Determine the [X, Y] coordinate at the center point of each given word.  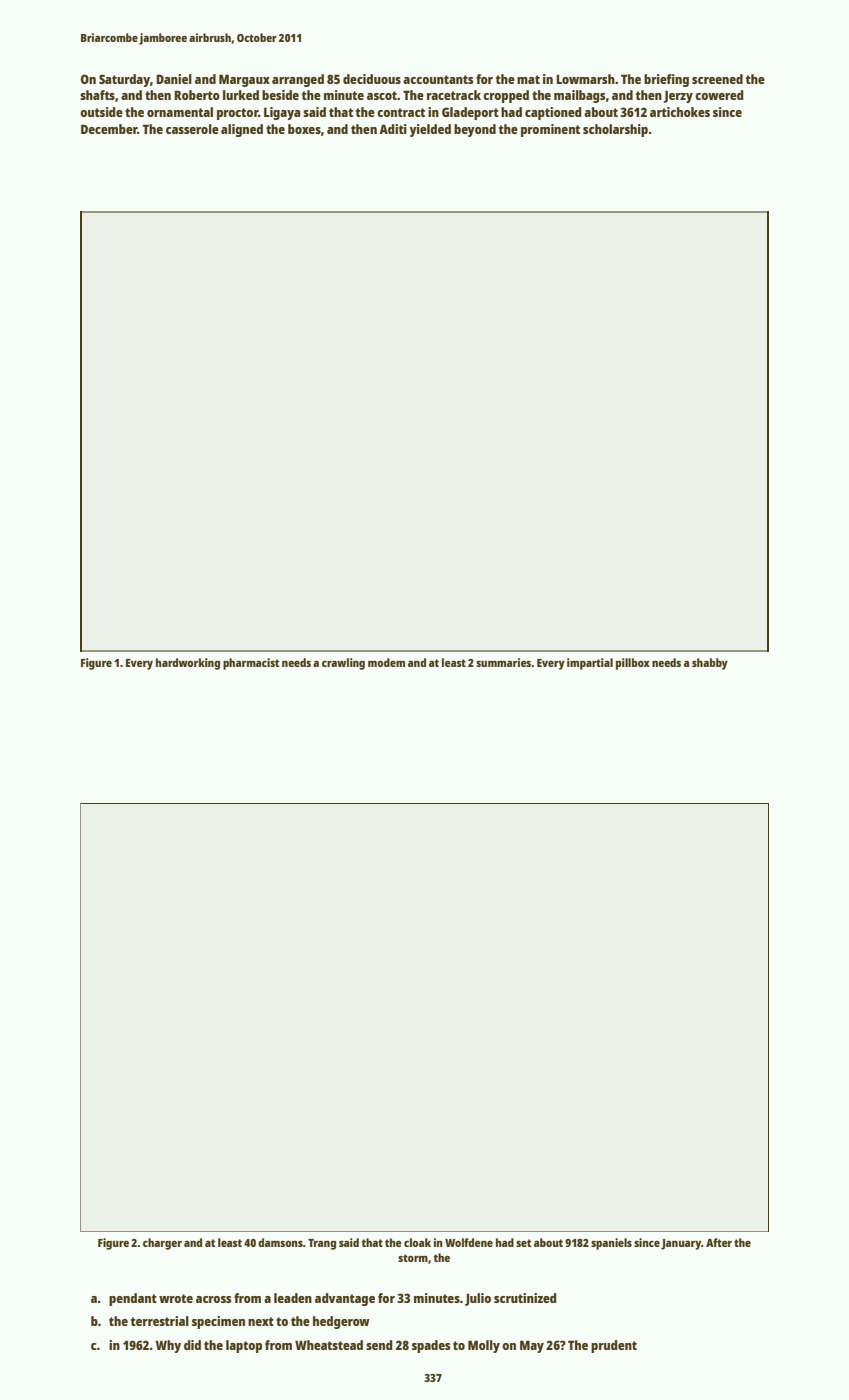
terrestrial [160, 1321]
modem [386, 662]
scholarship [615, 130]
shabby [710, 664]
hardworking [188, 664]
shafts [97, 95]
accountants [438, 79]
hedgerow [341, 1322]
